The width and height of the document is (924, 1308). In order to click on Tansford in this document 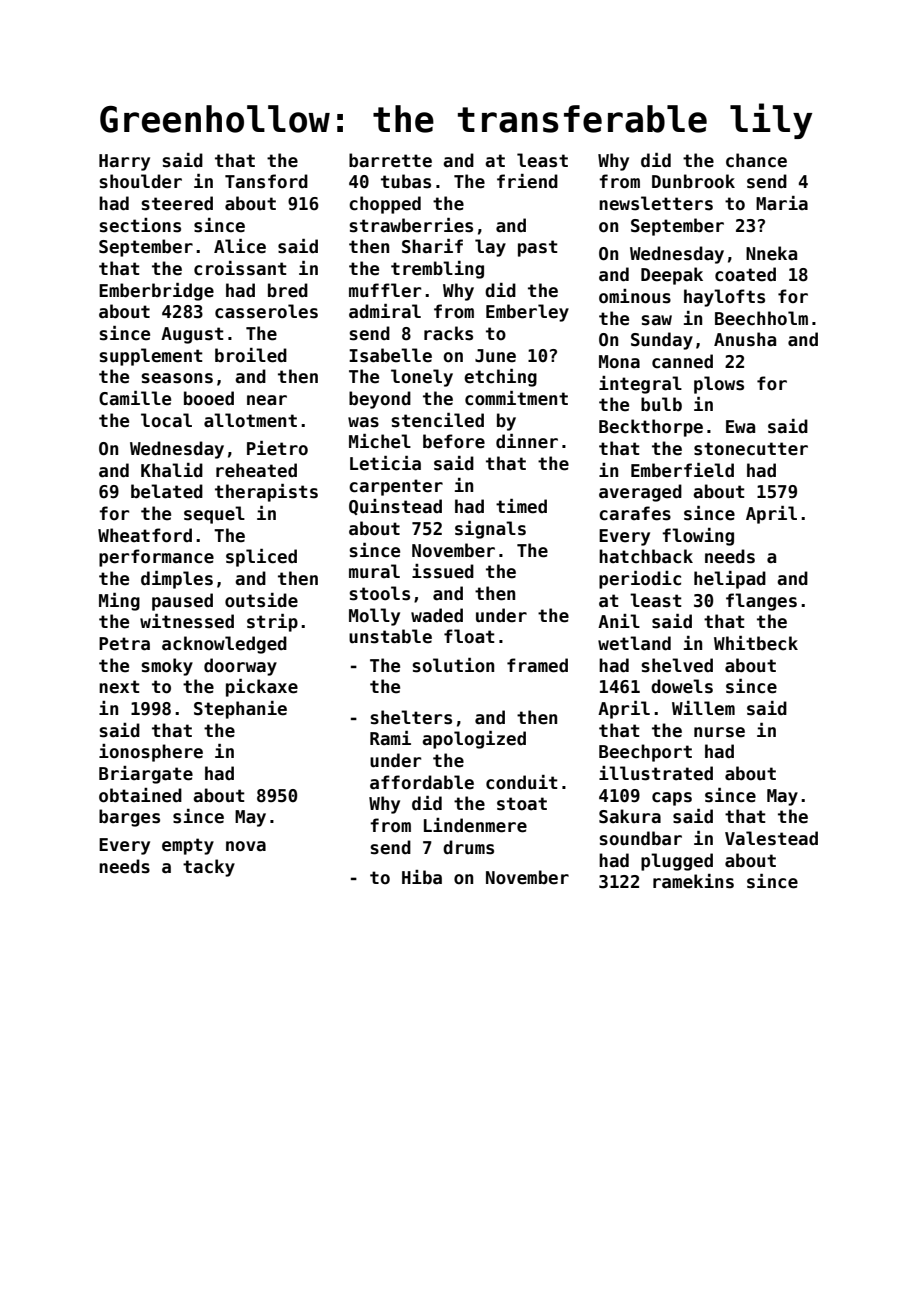, I will do `click(266, 181)`.
